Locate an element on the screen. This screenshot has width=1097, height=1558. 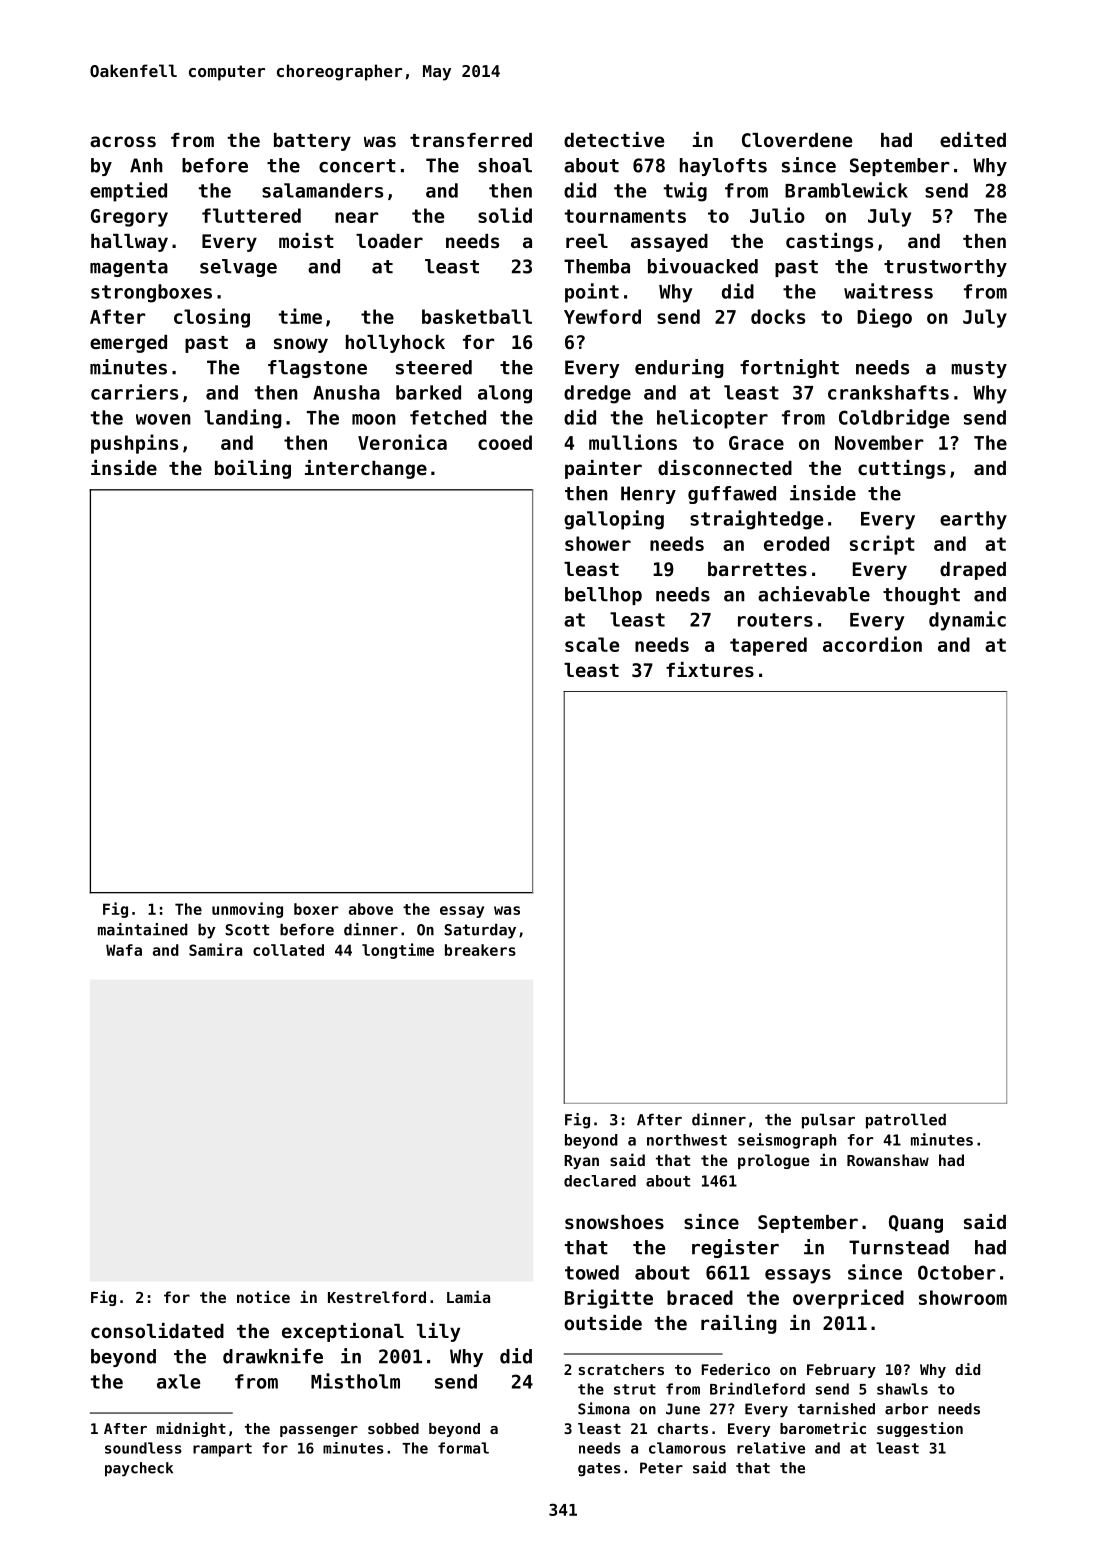
notice is located at coordinates (263, 1296).
